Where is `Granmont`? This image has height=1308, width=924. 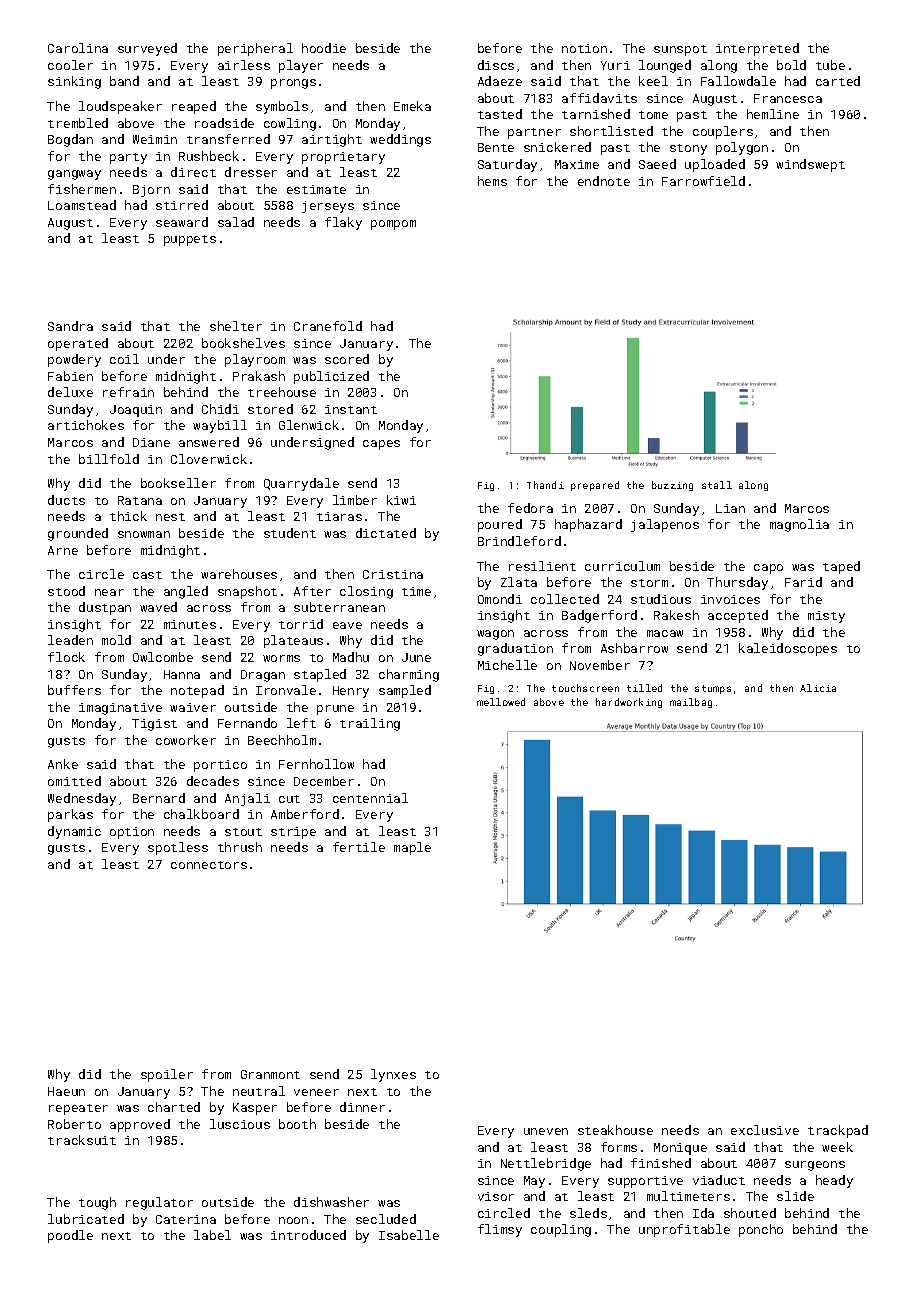
Granmont is located at coordinates (270, 1074).
